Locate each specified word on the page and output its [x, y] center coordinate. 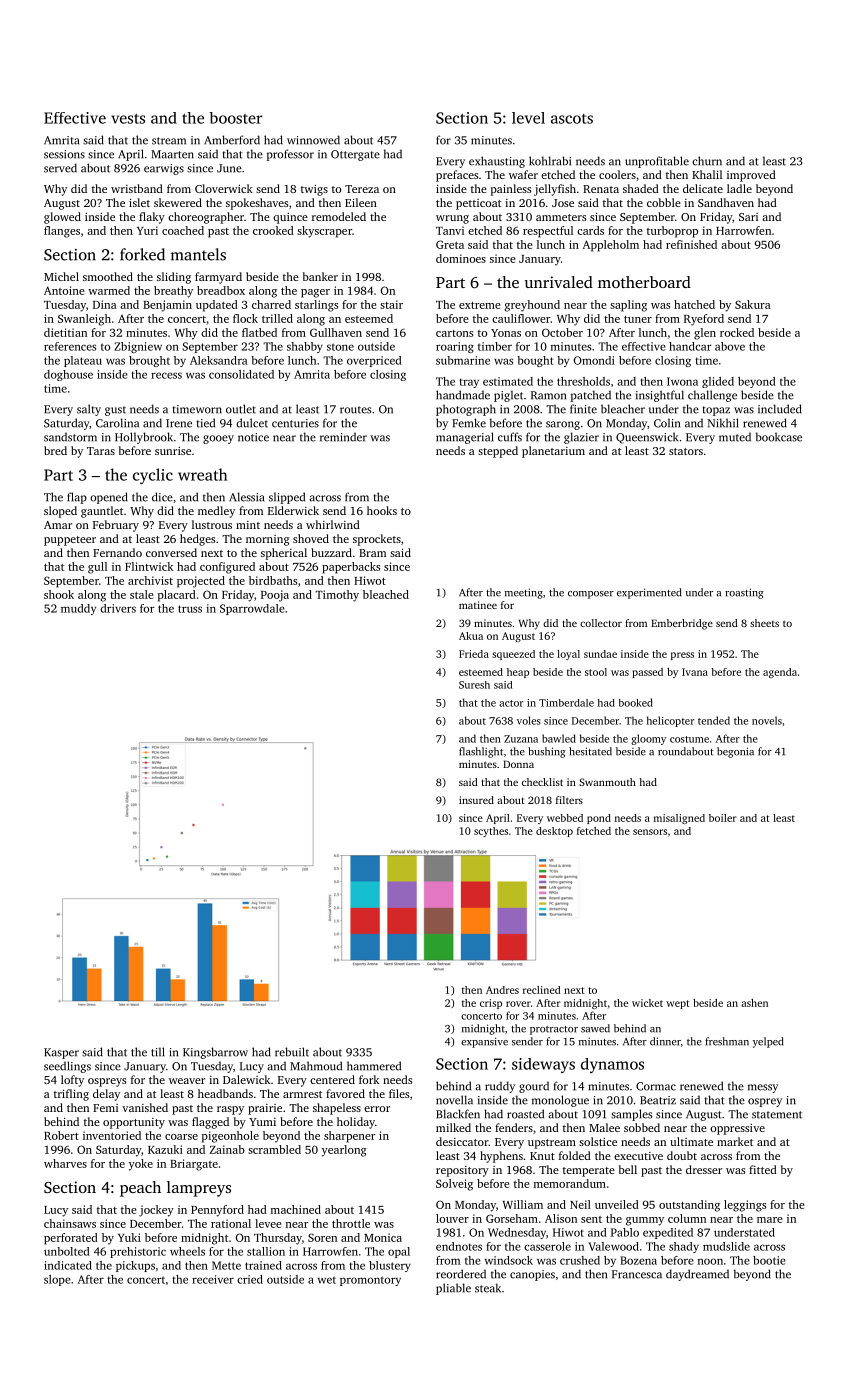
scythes [491, 832]
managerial [465, 438]
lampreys [199, 1189]
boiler [722, 818]
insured [476, 800]
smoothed [108, 276]
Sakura [753, 304]
